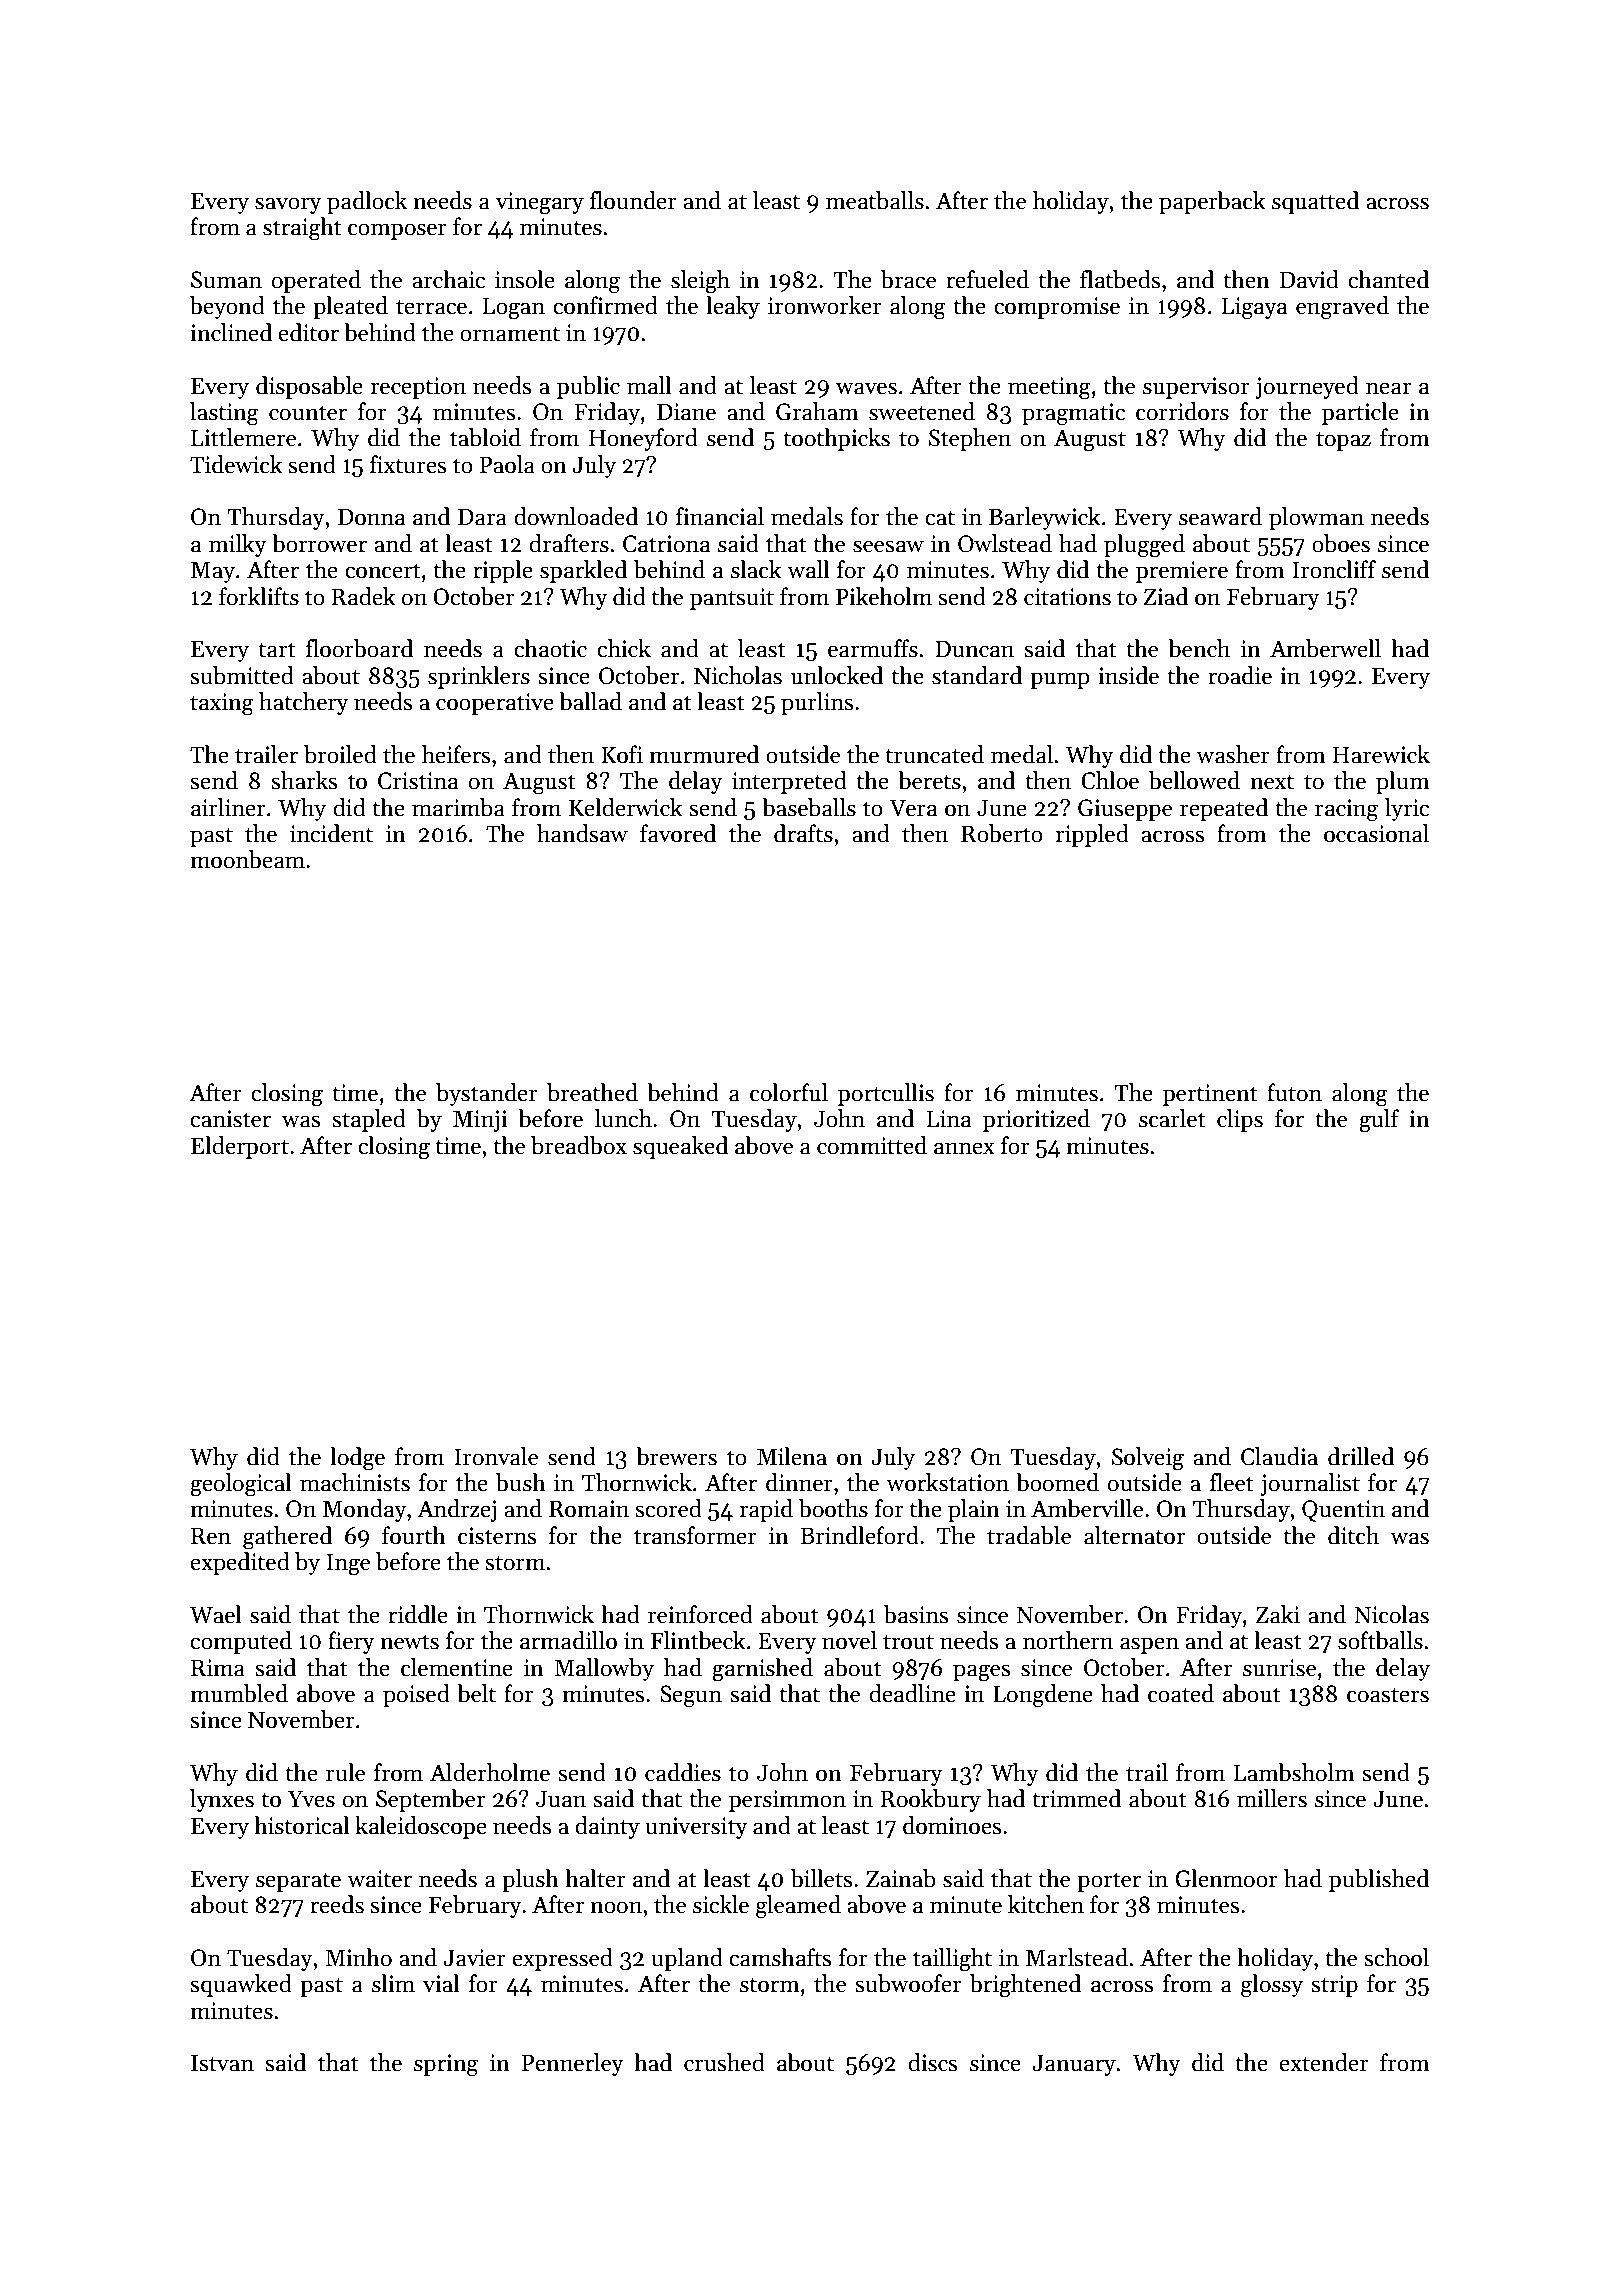 The height and width of the screenshot is (2292, 1620). I want to click on ornament, so click(510, 334).
